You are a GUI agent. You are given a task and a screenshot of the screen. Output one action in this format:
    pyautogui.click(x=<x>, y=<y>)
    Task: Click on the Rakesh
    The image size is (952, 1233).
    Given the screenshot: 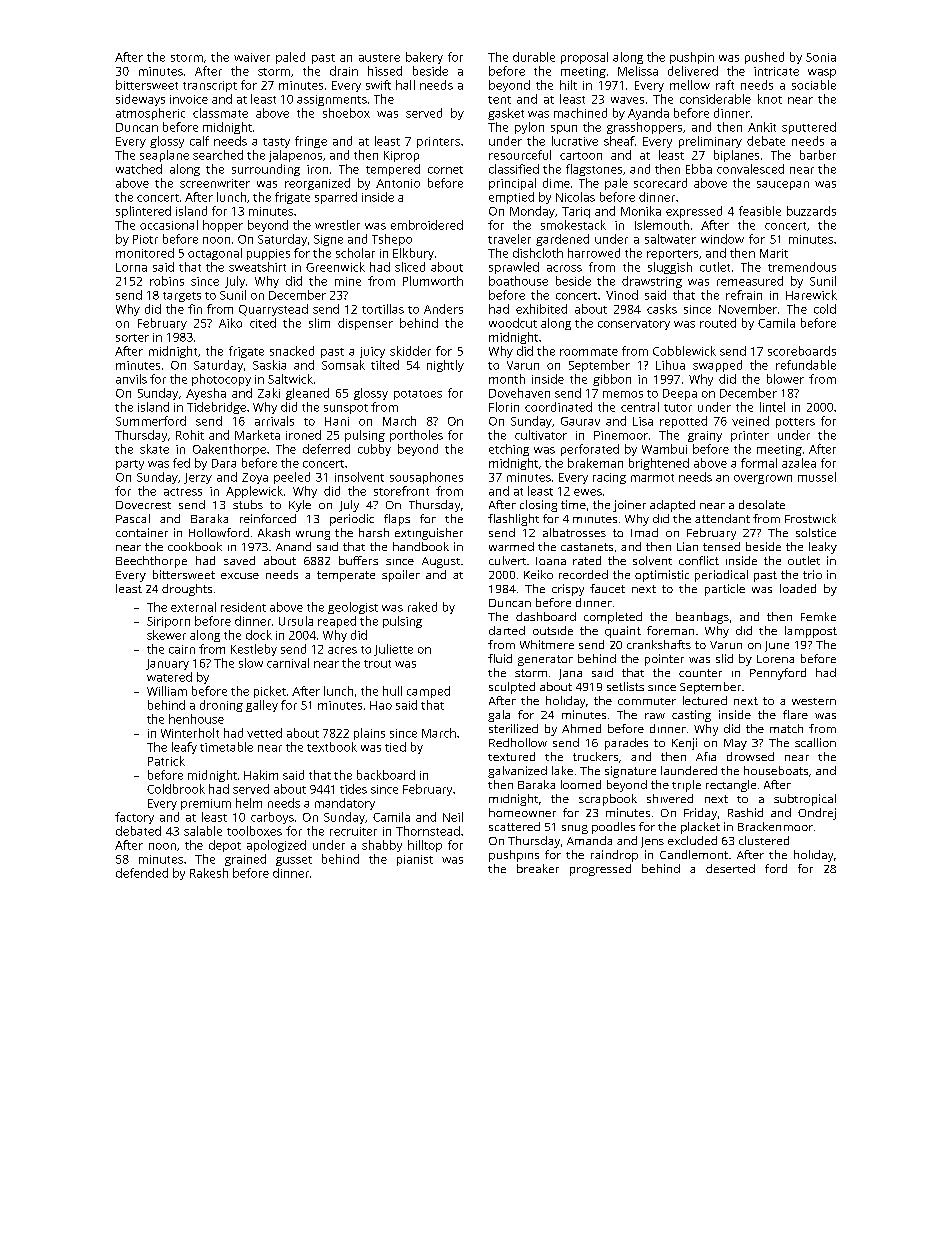 What is the action you would take?
    pyautogui.click(x=209, y=873)
